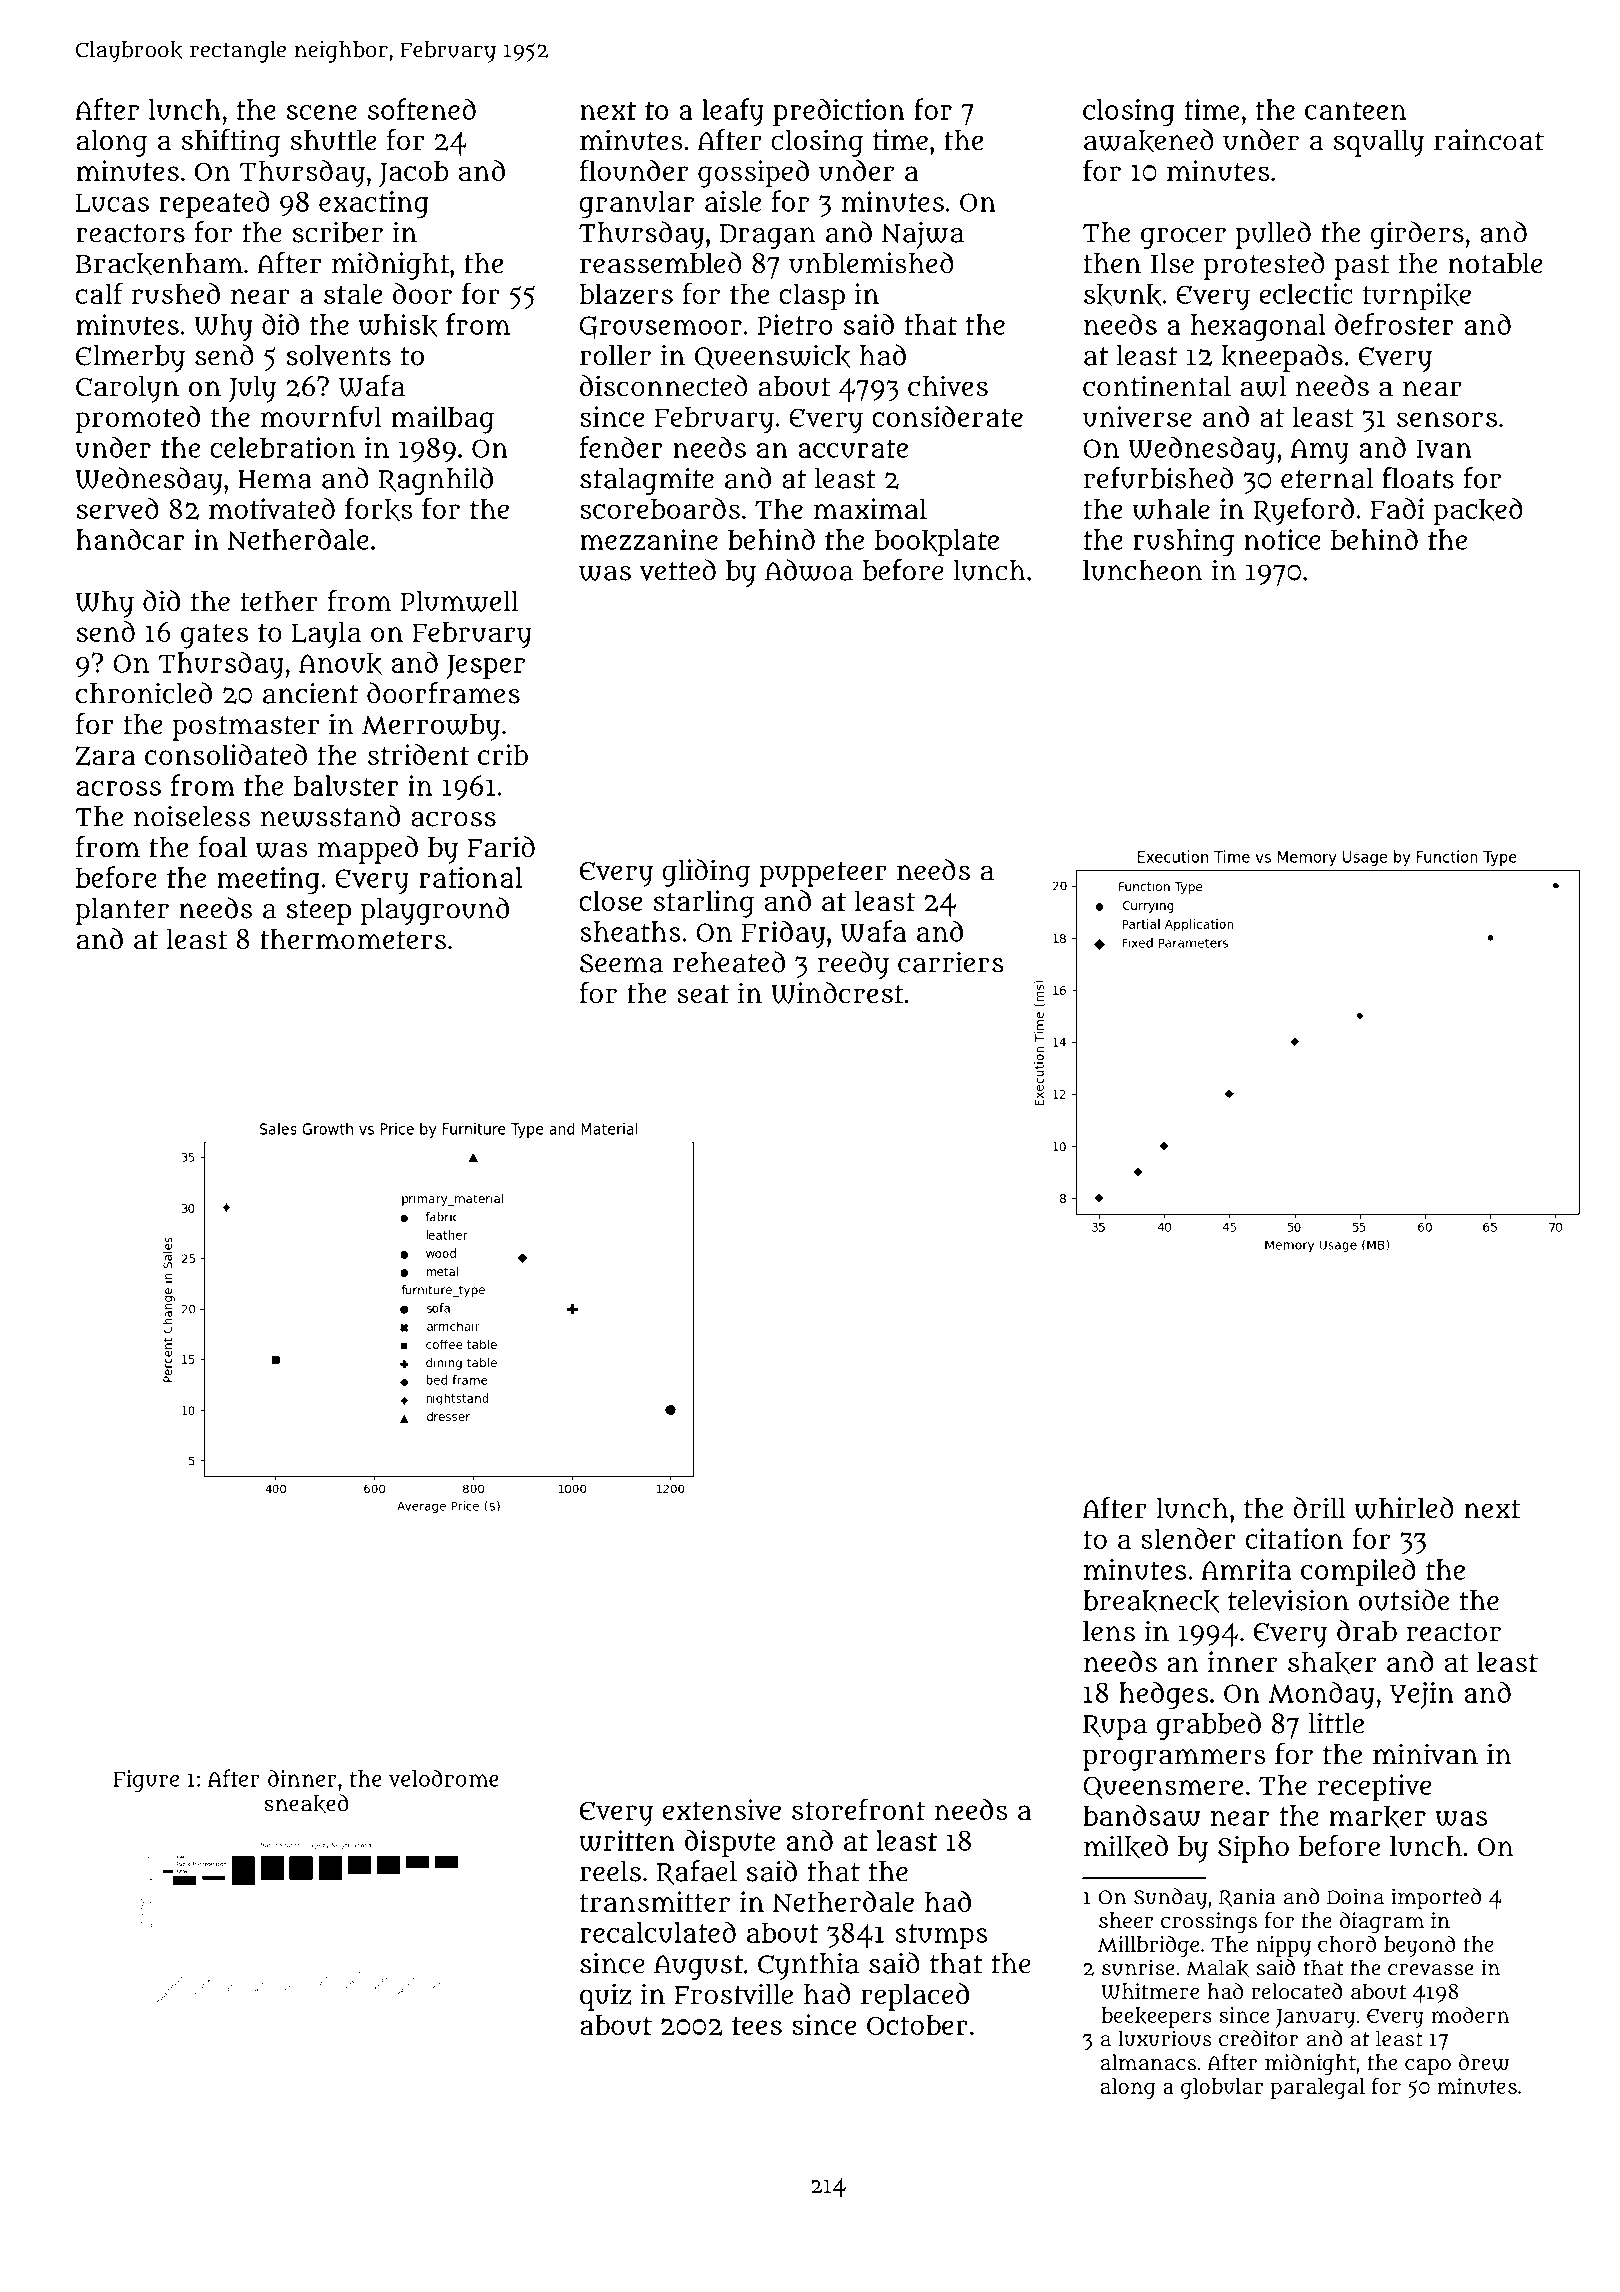 The height and width of the screenshot is (2292, 1620). I want to click on slender, so click(1188, 1538).
